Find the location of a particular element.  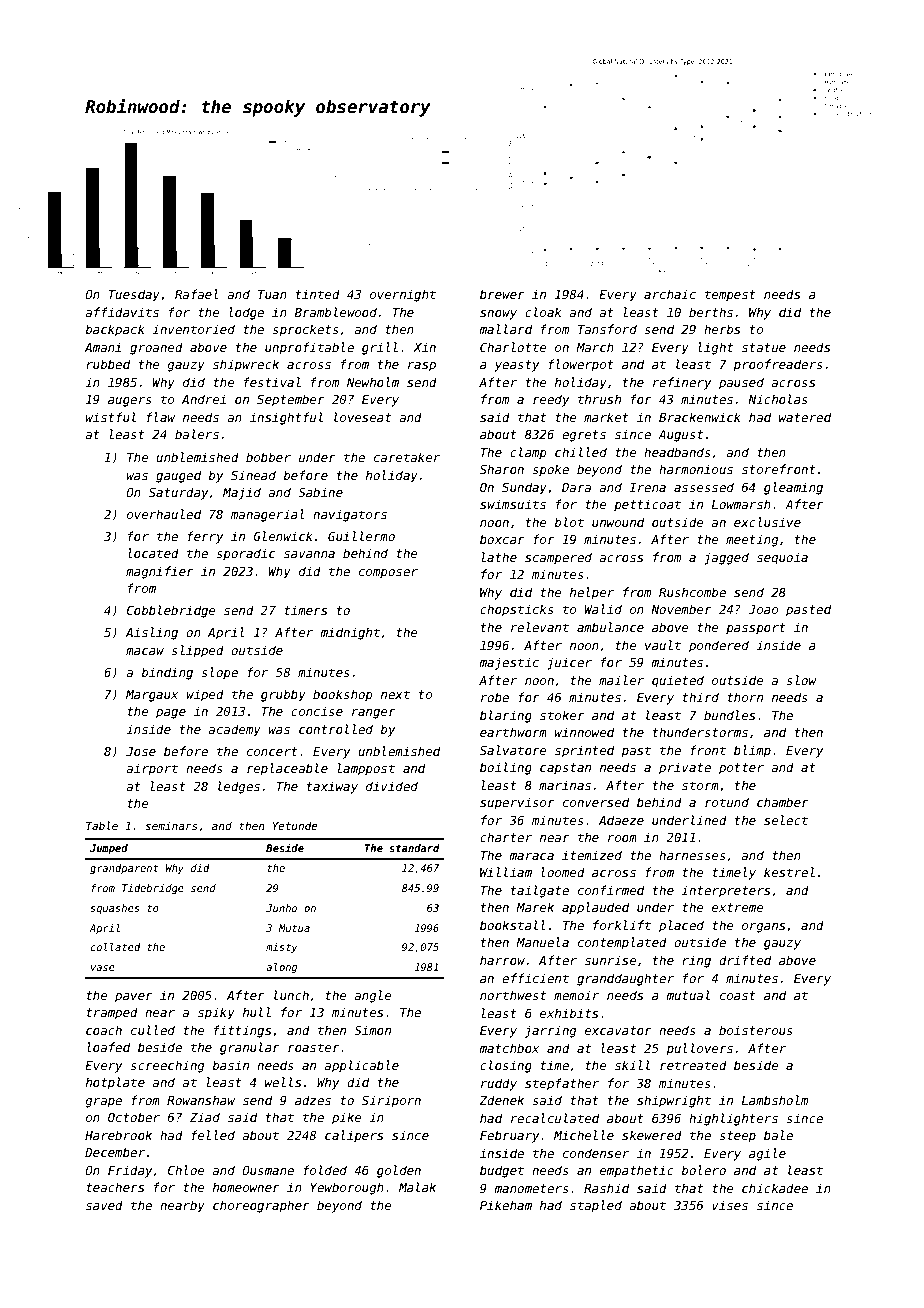

Newholm is located at coordinates (373, 382).
